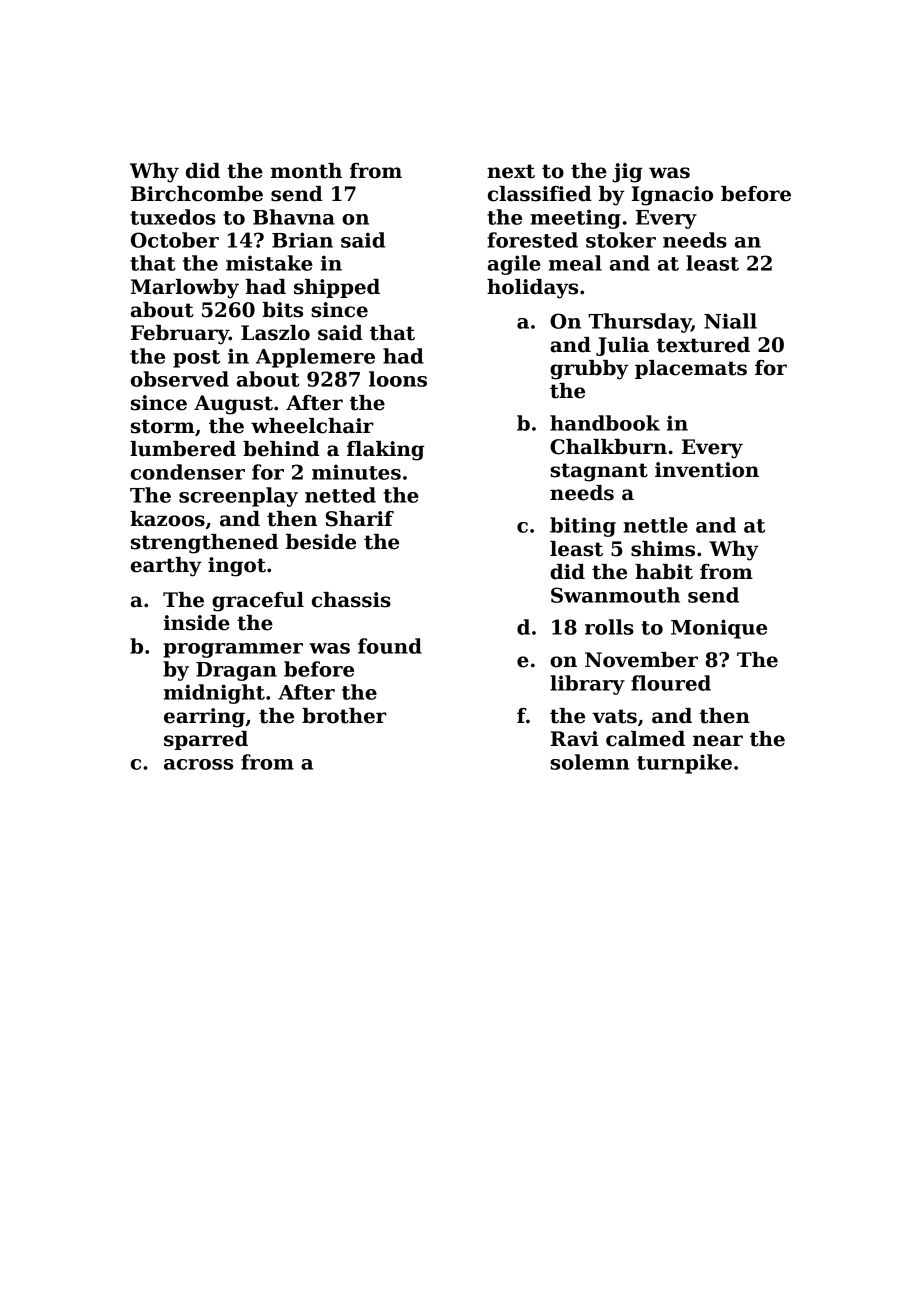 The width and height of the document is (924, 1311). I want to click on shipped, so click(337, 288).
